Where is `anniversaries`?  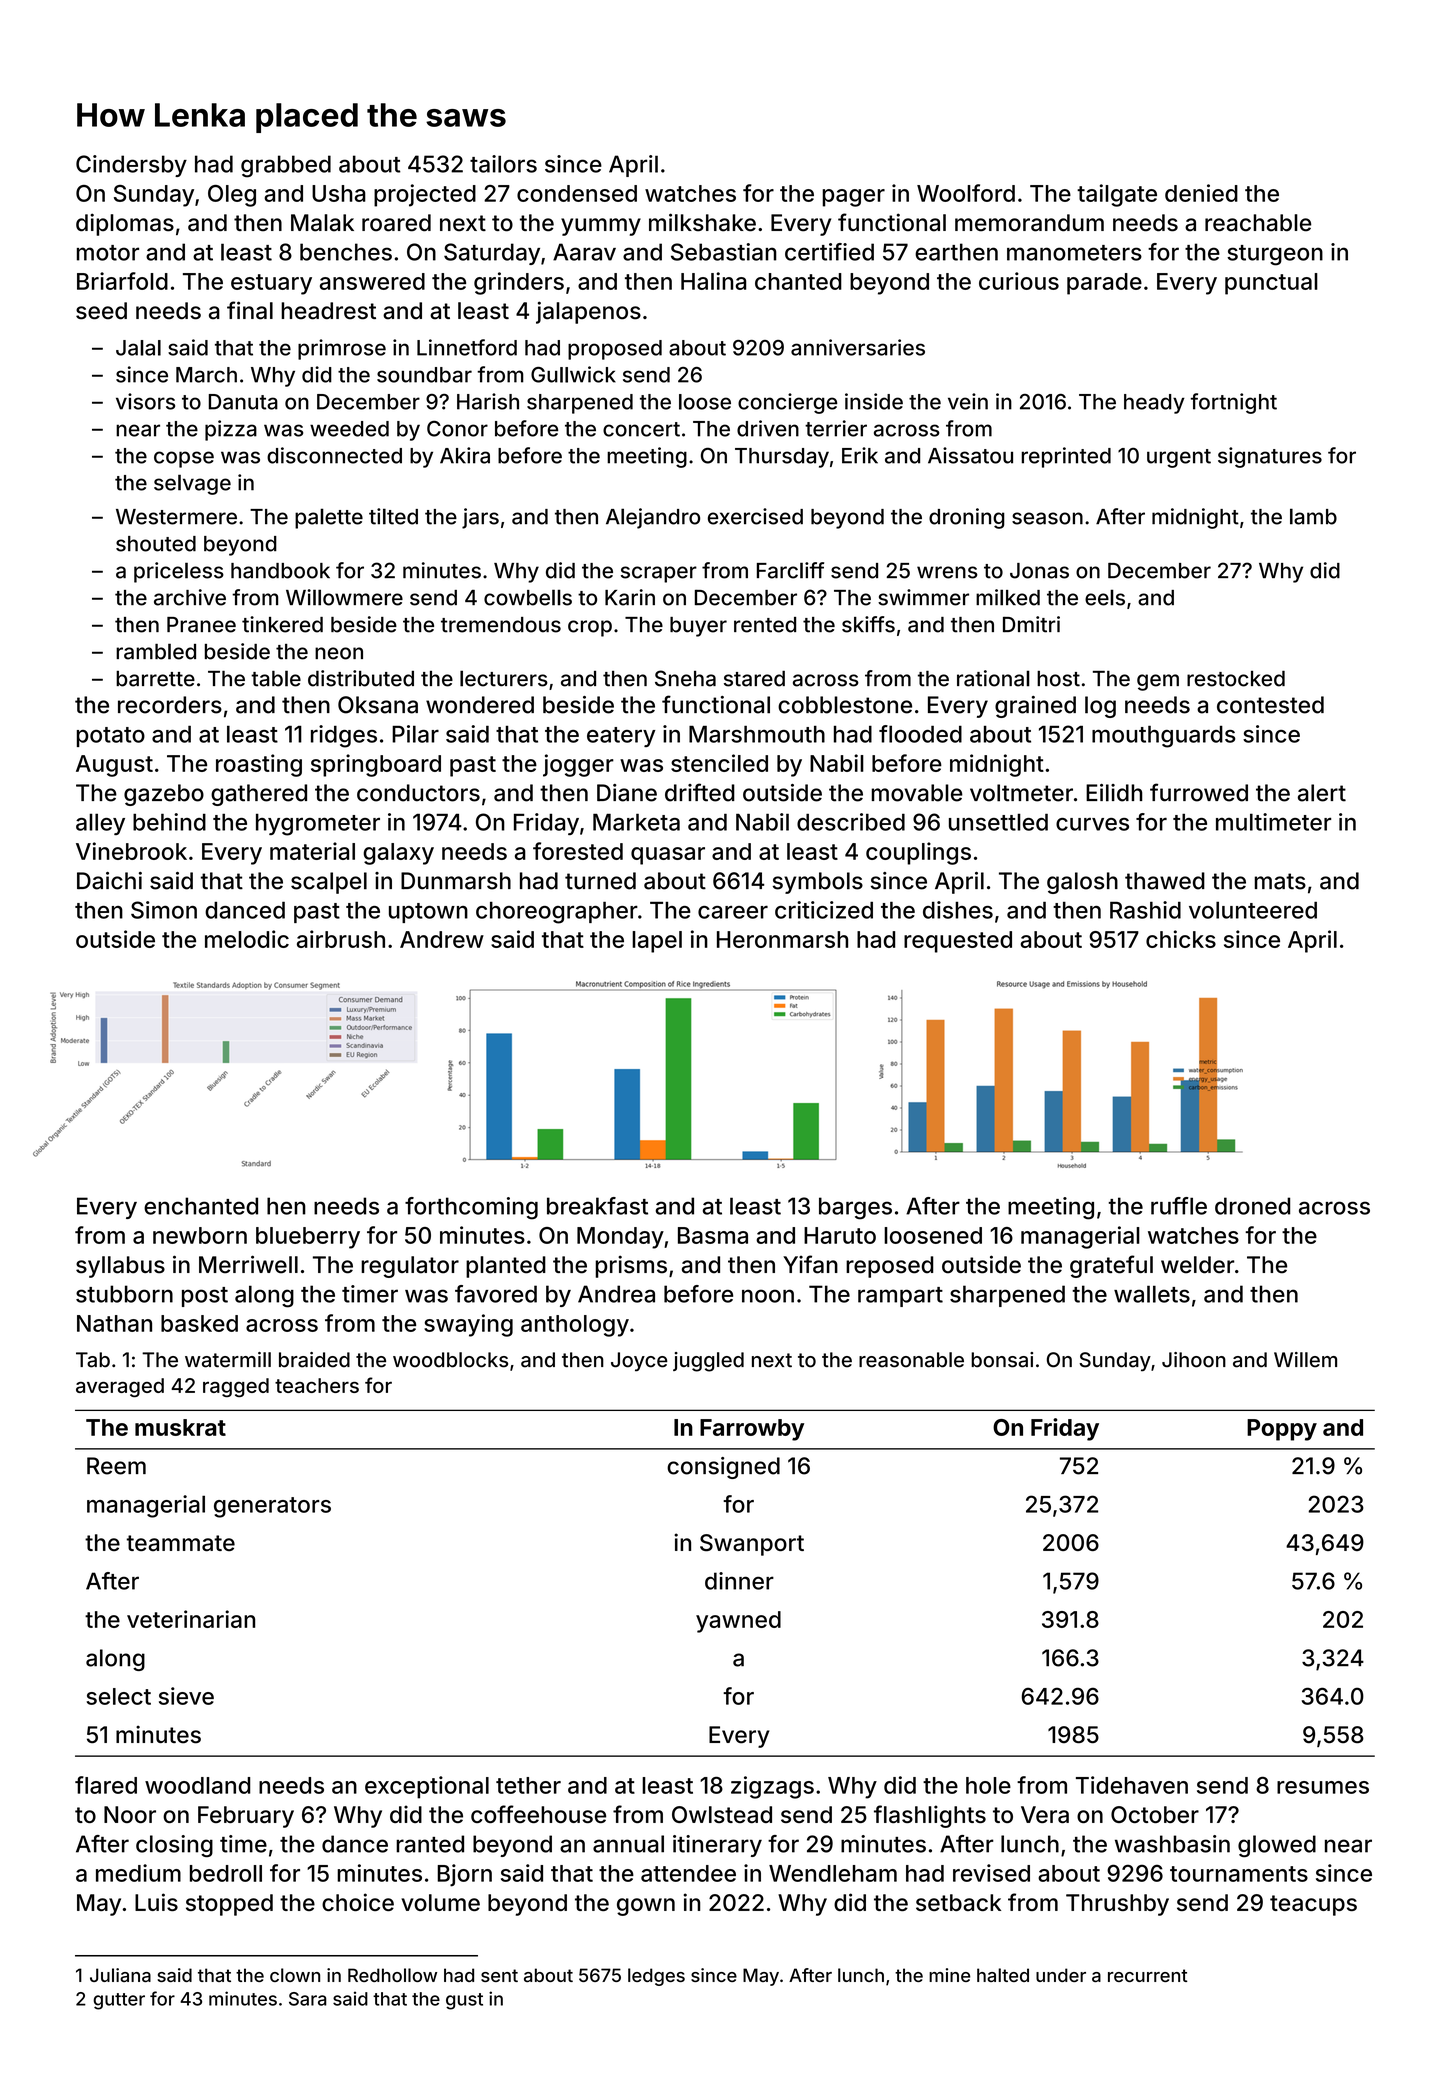
anniversaries is located at coordinates (858, 347).
